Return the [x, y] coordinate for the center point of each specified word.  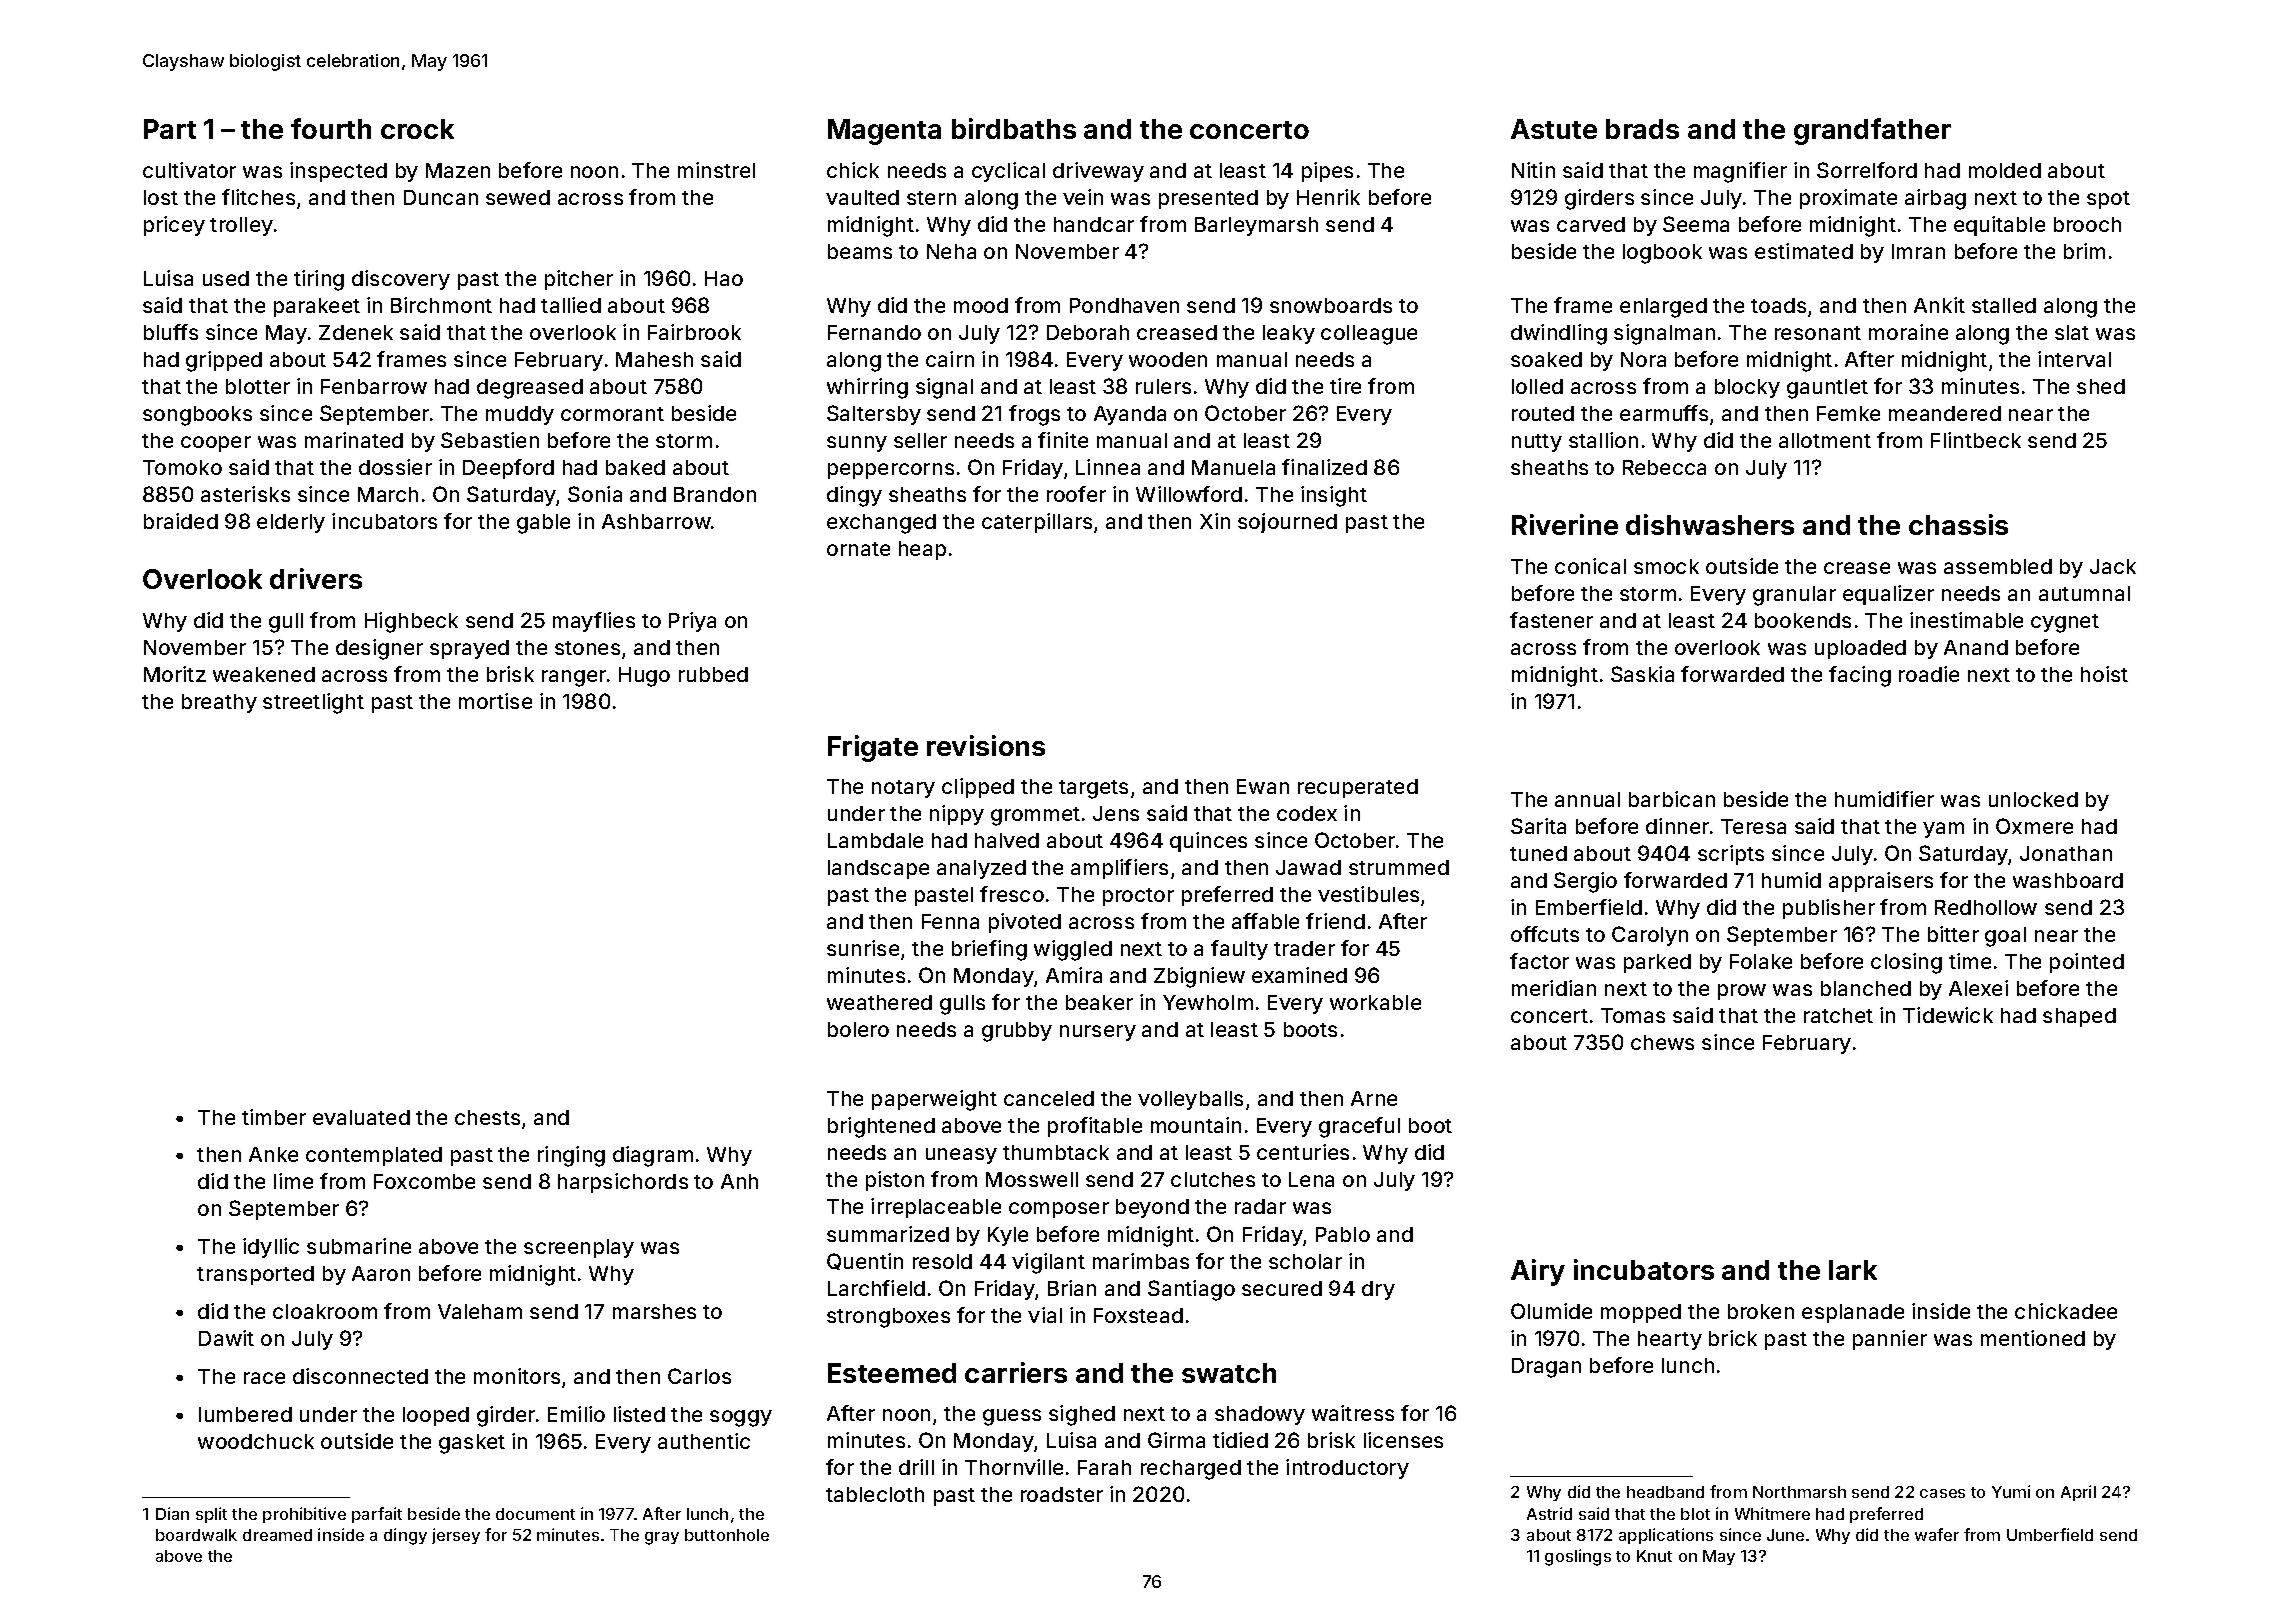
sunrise [863, 948]
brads [1642, 129]
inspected [338, 172]
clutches [1213, 1179]
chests [487, 1117]
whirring [867, 388]
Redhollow [1986, 907]
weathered [879, 1002]
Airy [1538, 1272]
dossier [395, 467]
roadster [1062, 1494]
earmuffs [1664, 413]
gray [662, 1538]
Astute [1554, 129]
